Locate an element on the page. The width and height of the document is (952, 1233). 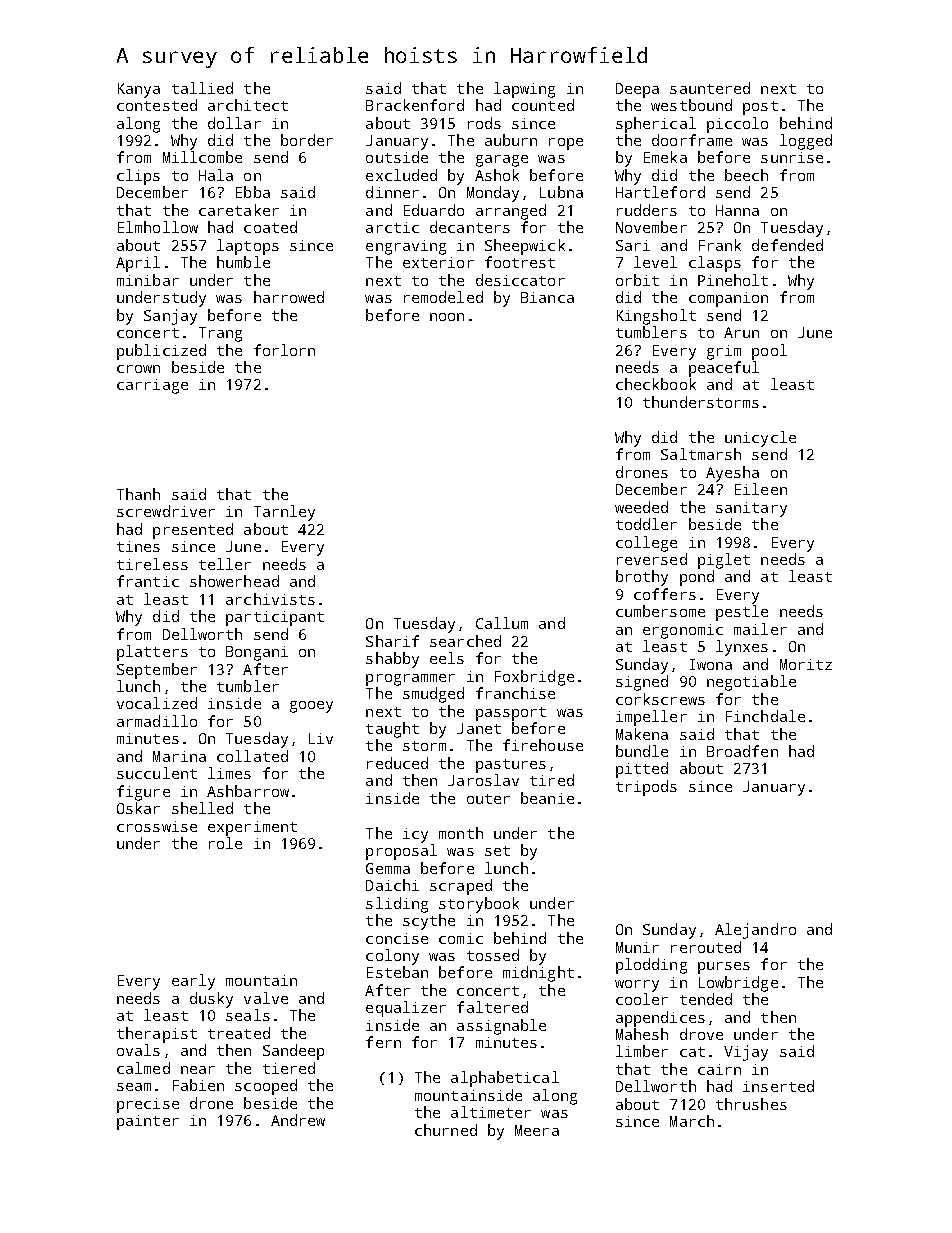
sauntered is located at coordinates (710, 88).
